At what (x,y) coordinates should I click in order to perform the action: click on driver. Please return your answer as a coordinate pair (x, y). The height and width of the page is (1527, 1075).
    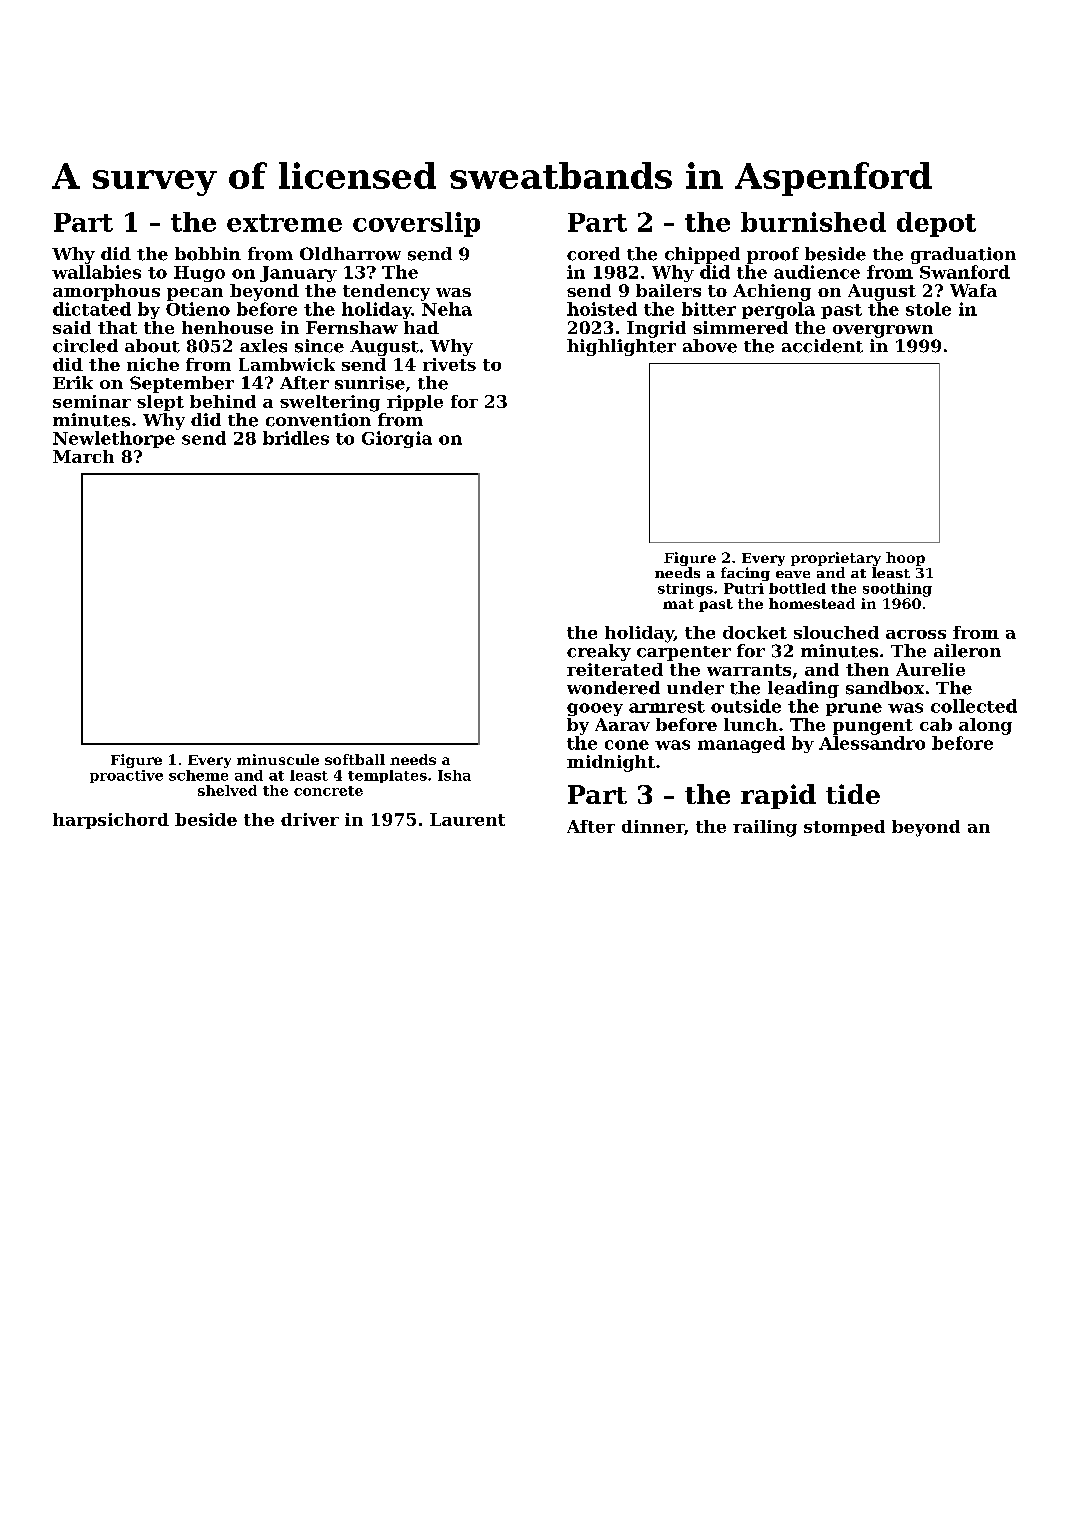
    Looking at the image, I should click on (310, 819).
